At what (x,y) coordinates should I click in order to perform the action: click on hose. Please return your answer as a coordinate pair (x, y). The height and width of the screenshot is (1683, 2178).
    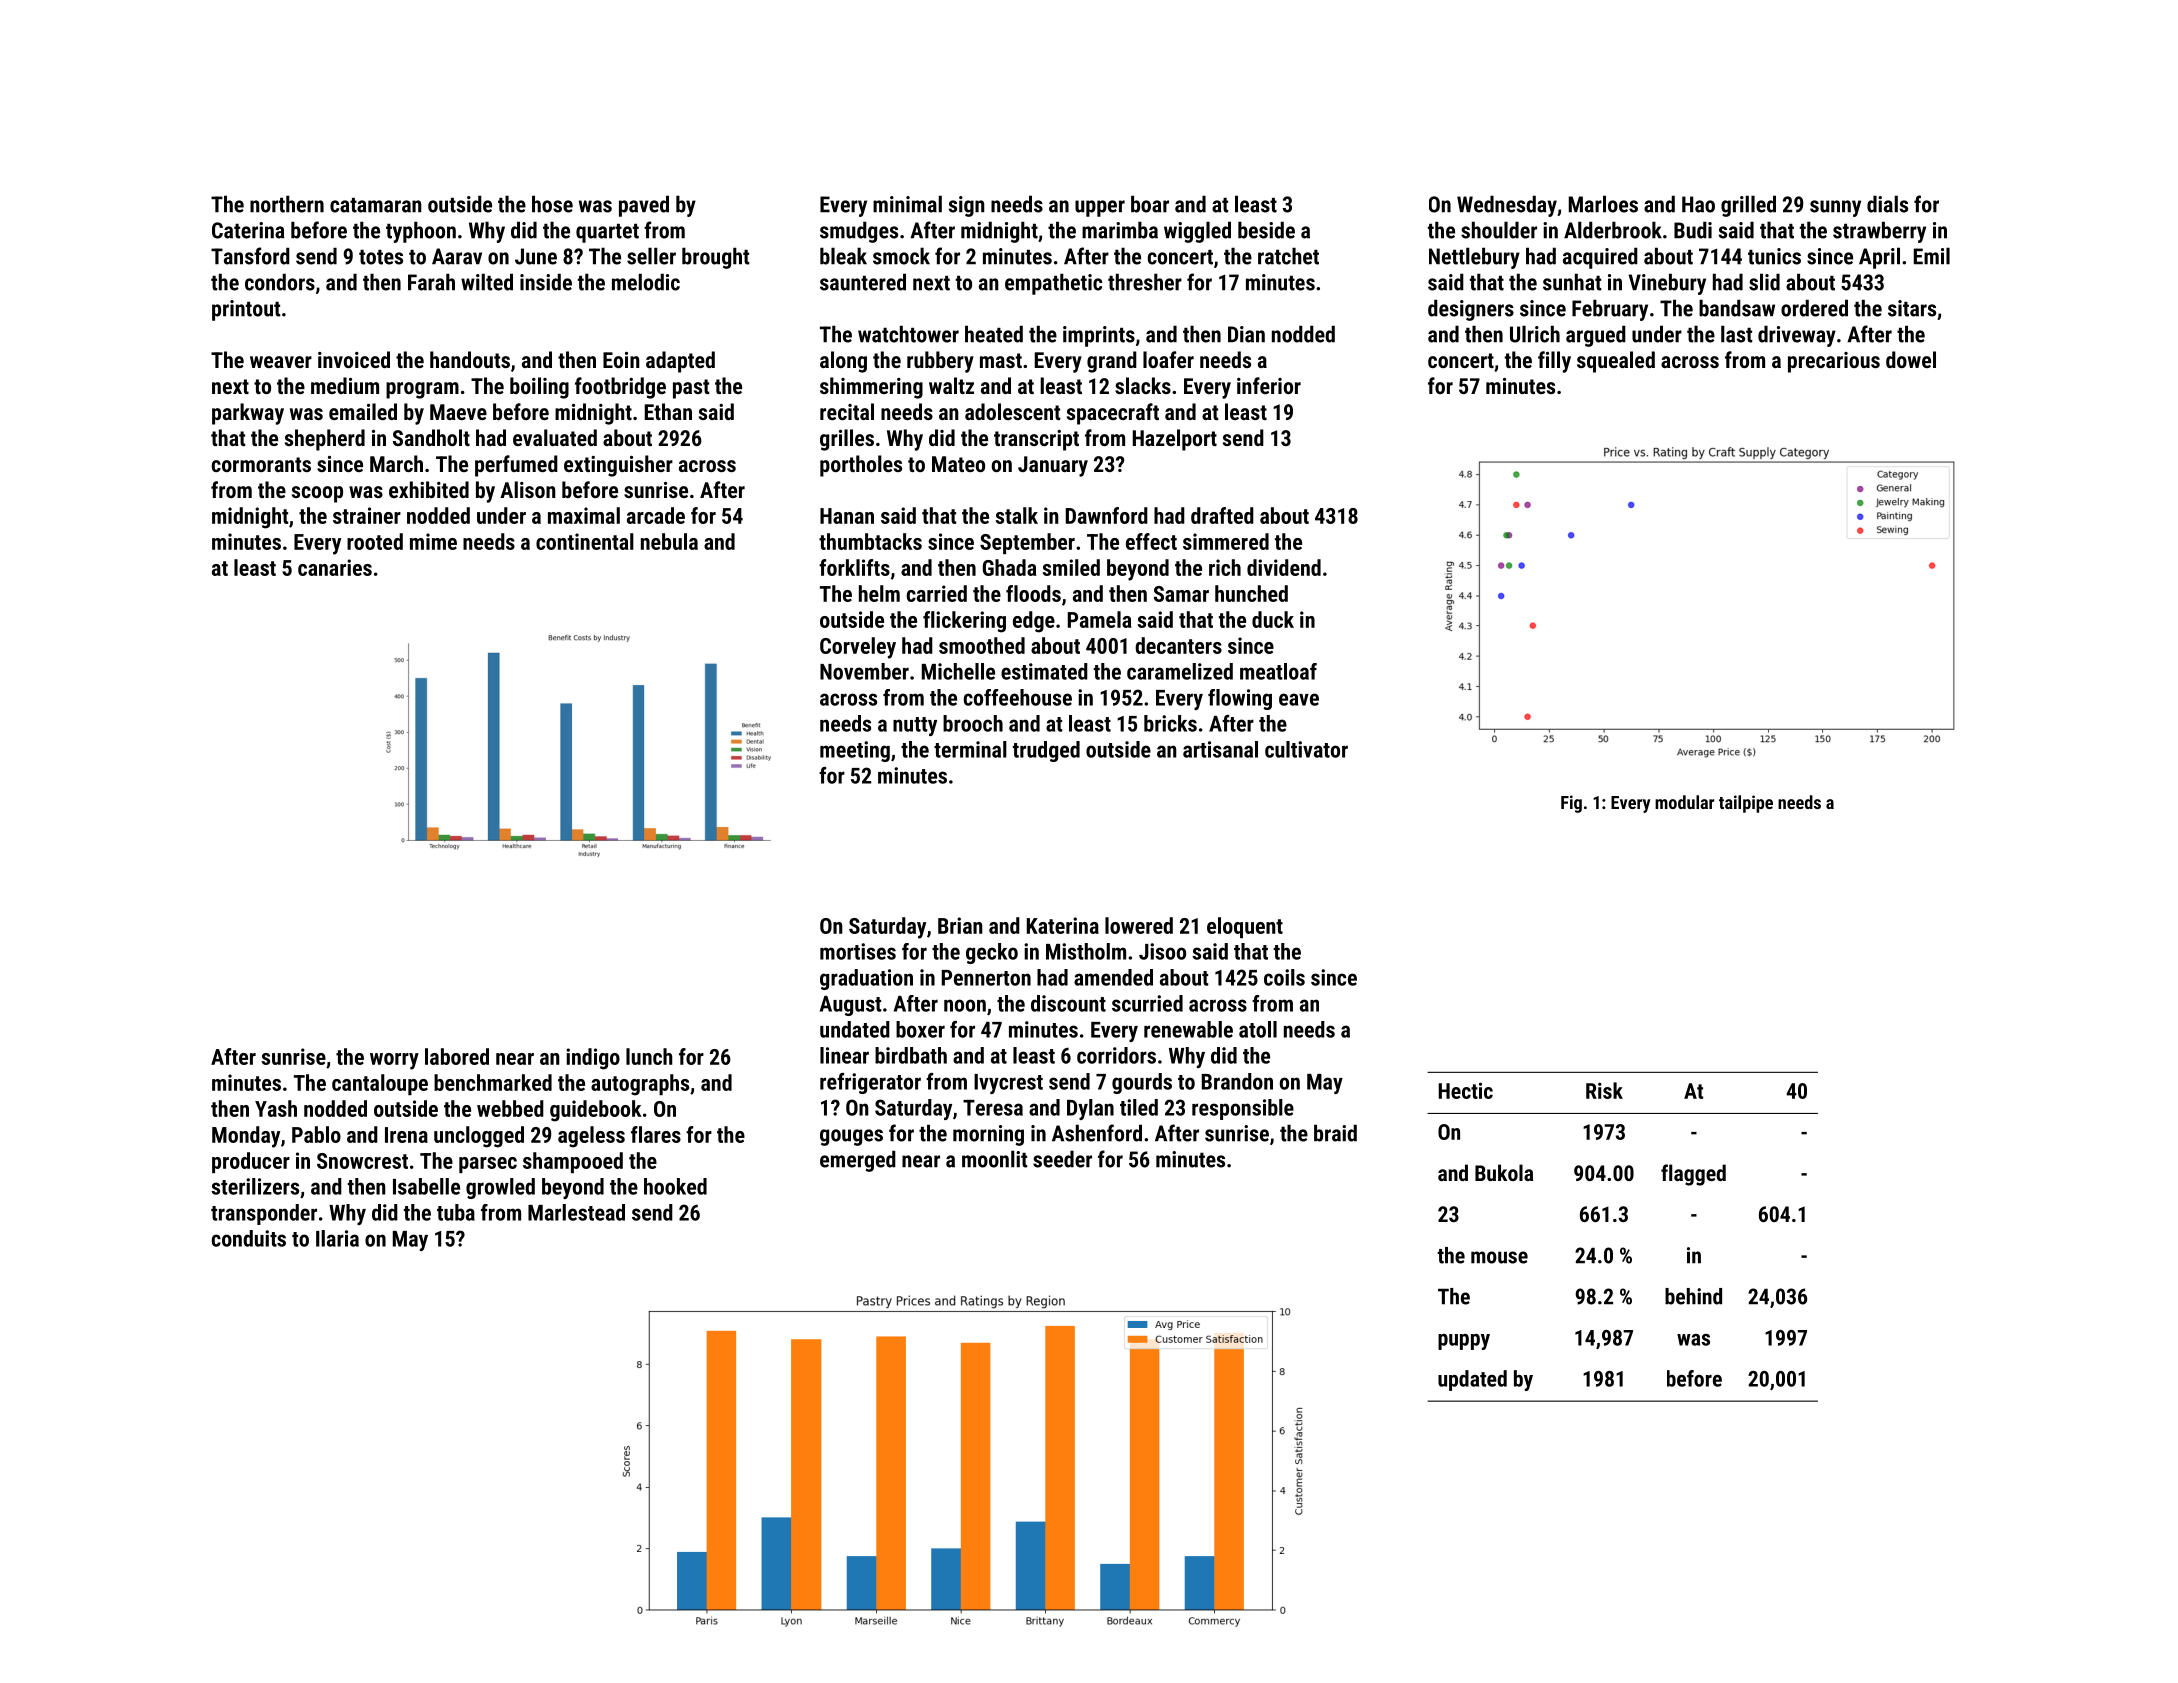
    Looking at the image, I should click on (552, 204).
